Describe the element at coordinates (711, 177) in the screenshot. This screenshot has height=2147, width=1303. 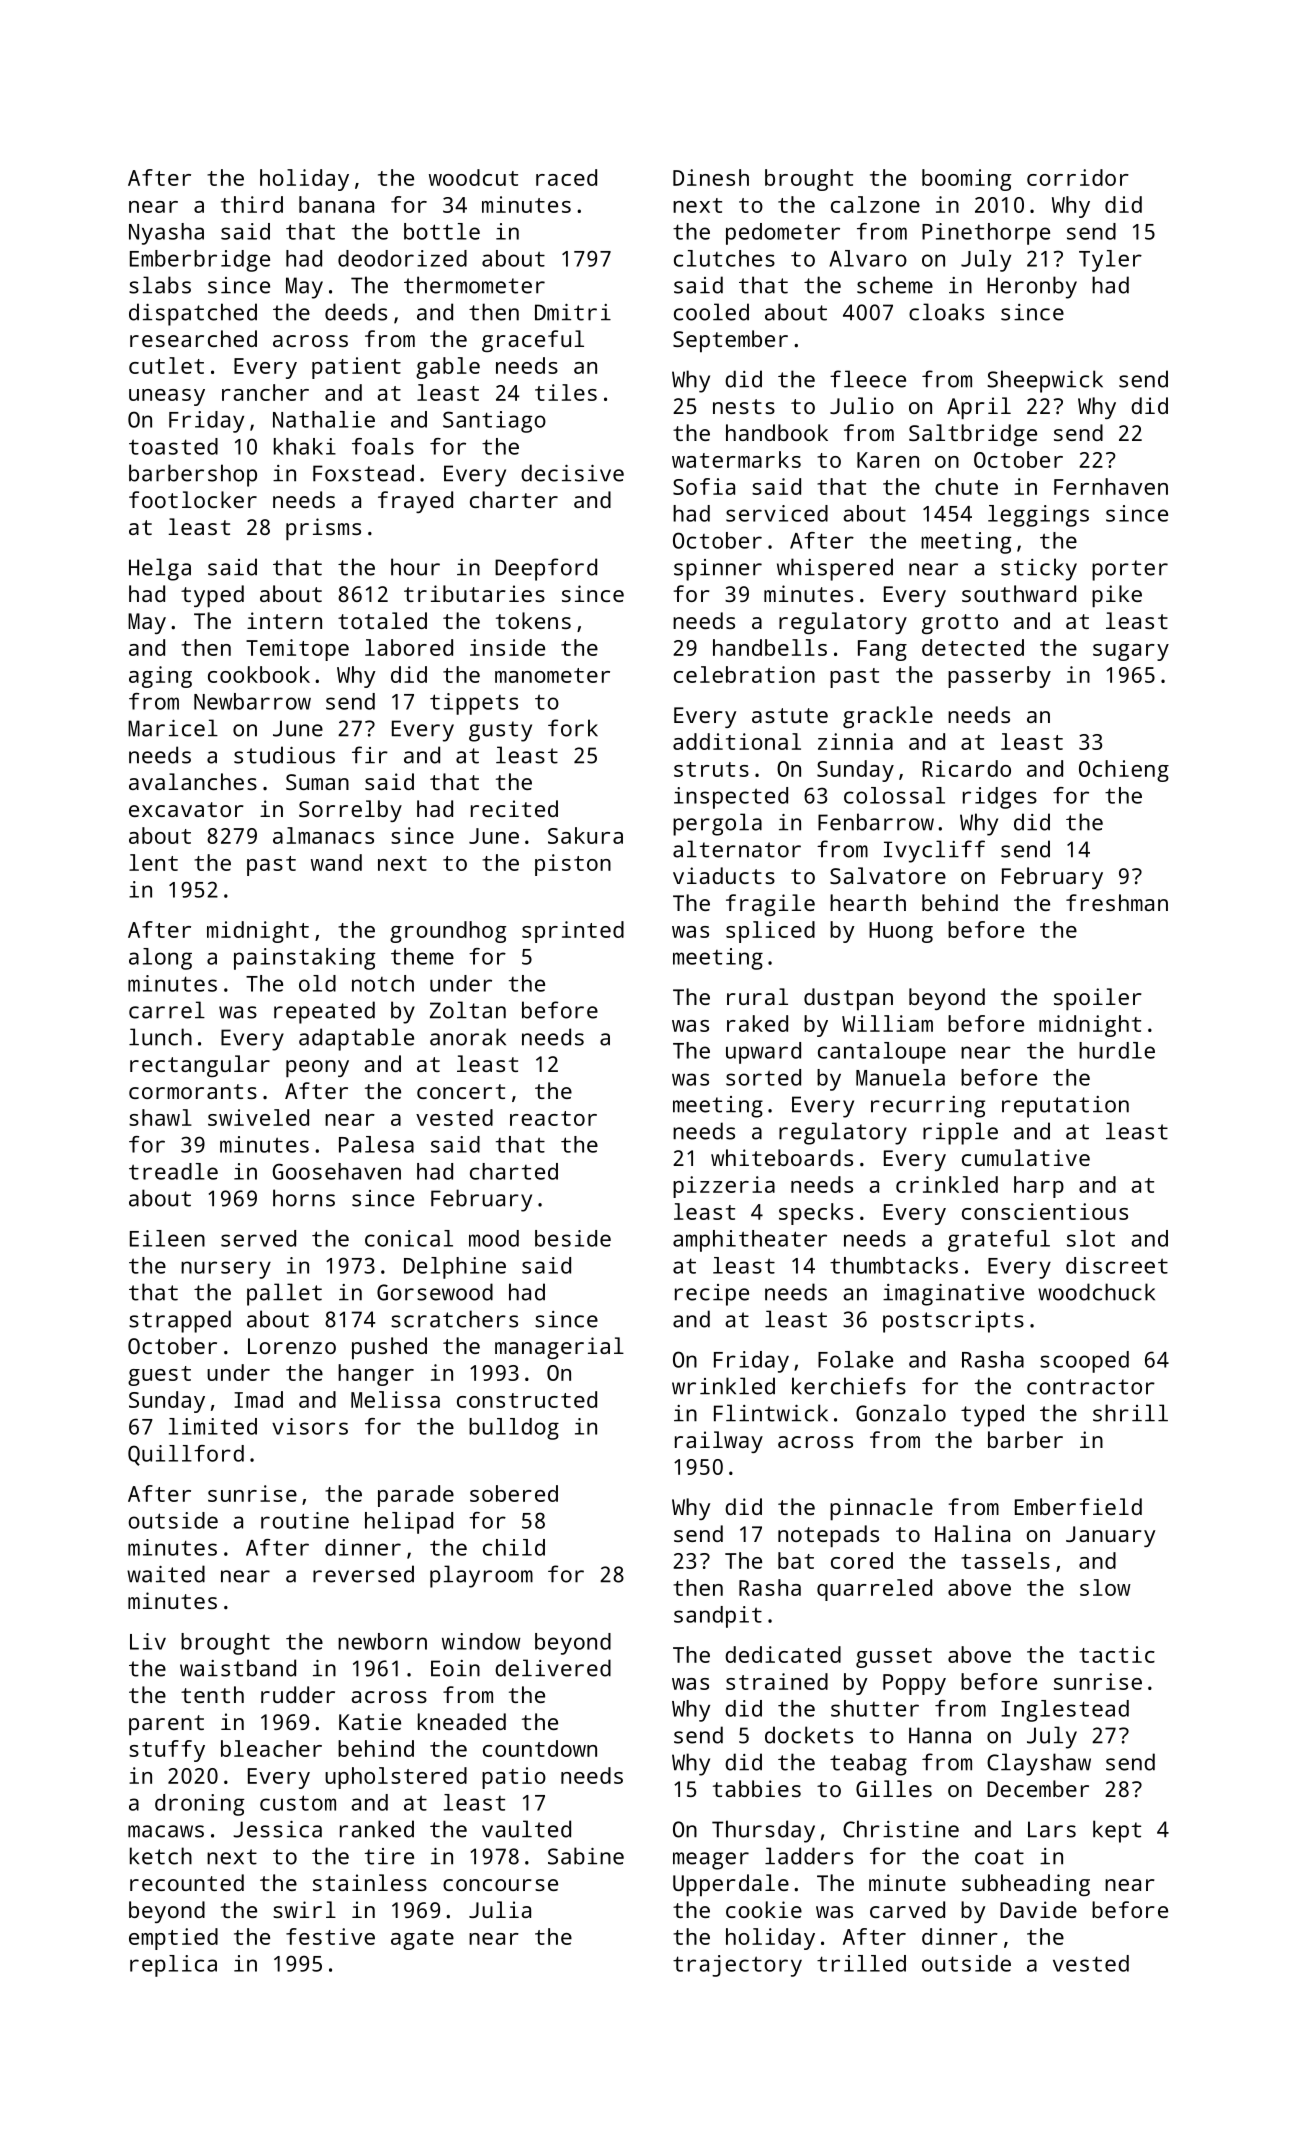
I see `Dinesh` at that location.
